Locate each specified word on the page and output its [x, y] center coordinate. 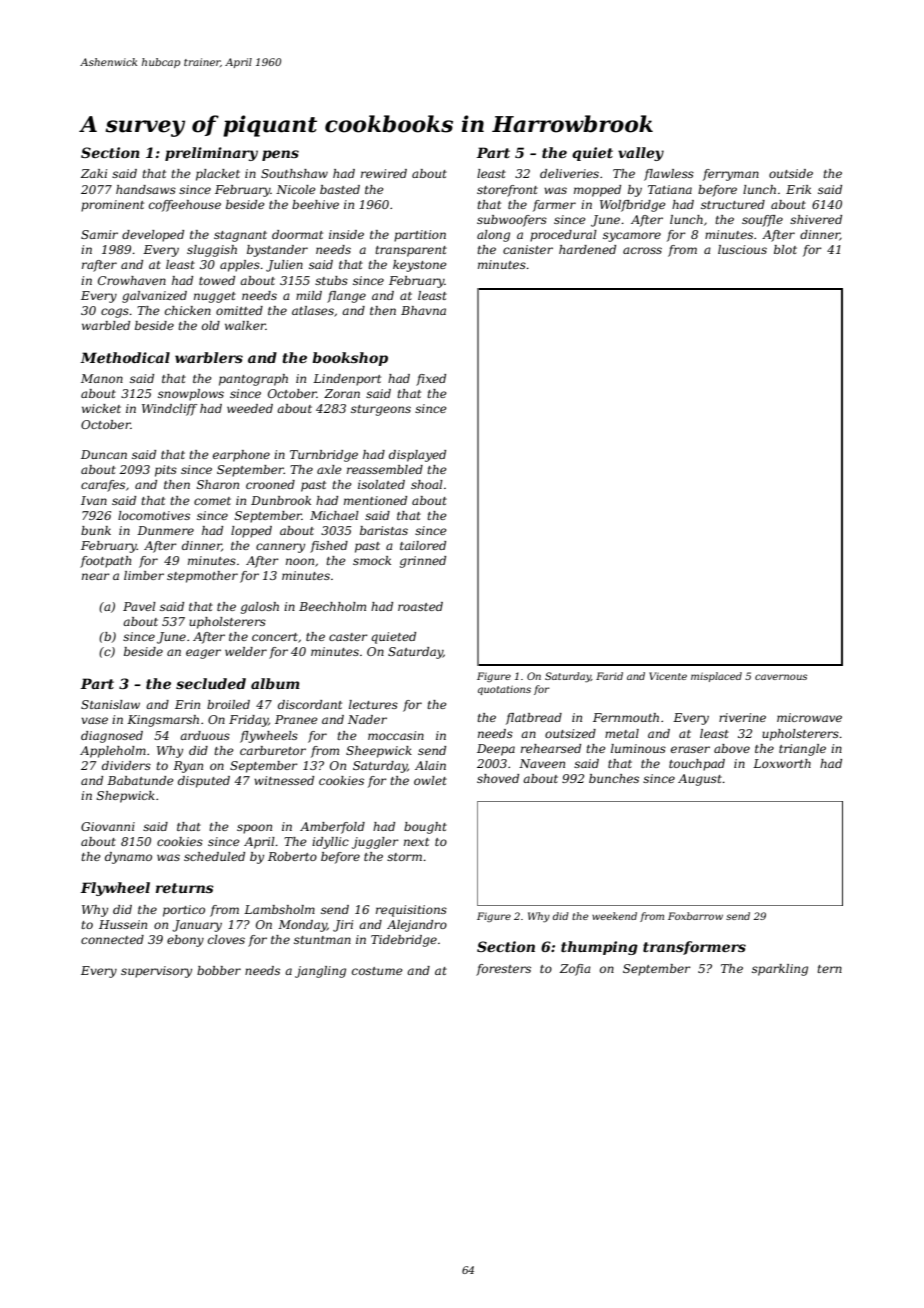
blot [785, 249]
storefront [507, 191]
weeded [250, 408]
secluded [211, 683]
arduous [205, 735]
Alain [430, 765]
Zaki [94, 173]
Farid [609, 676]
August [700, 780]
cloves [226, 939]
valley [641, 154]
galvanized [154, 297]
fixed [431, 380]
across [642, 250]
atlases [313, 310]
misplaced [716, 677]
